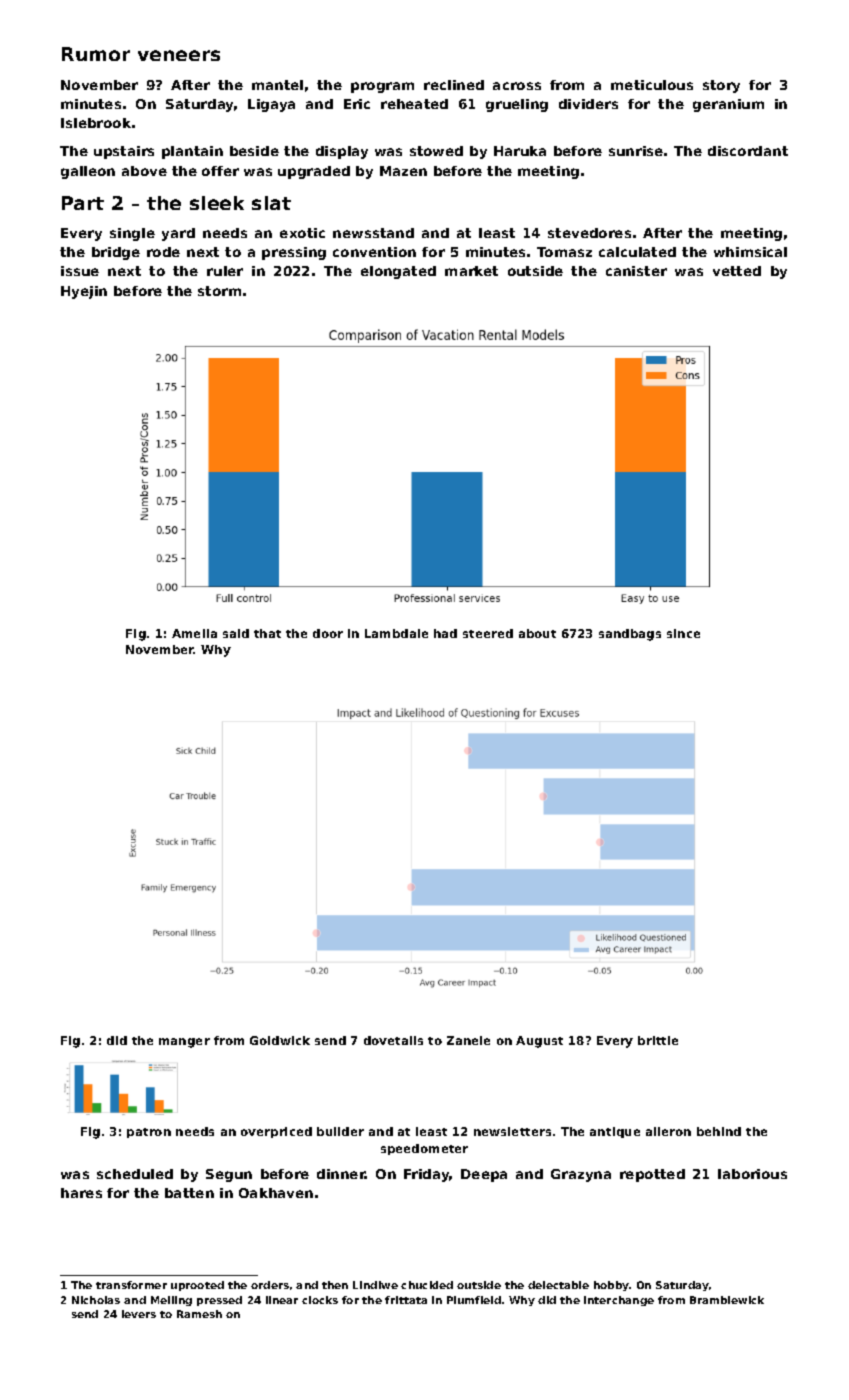  What do you see at coordinates (468, 1040) in the page?
I see `Zanele` at bounding box center [468, 1040].
